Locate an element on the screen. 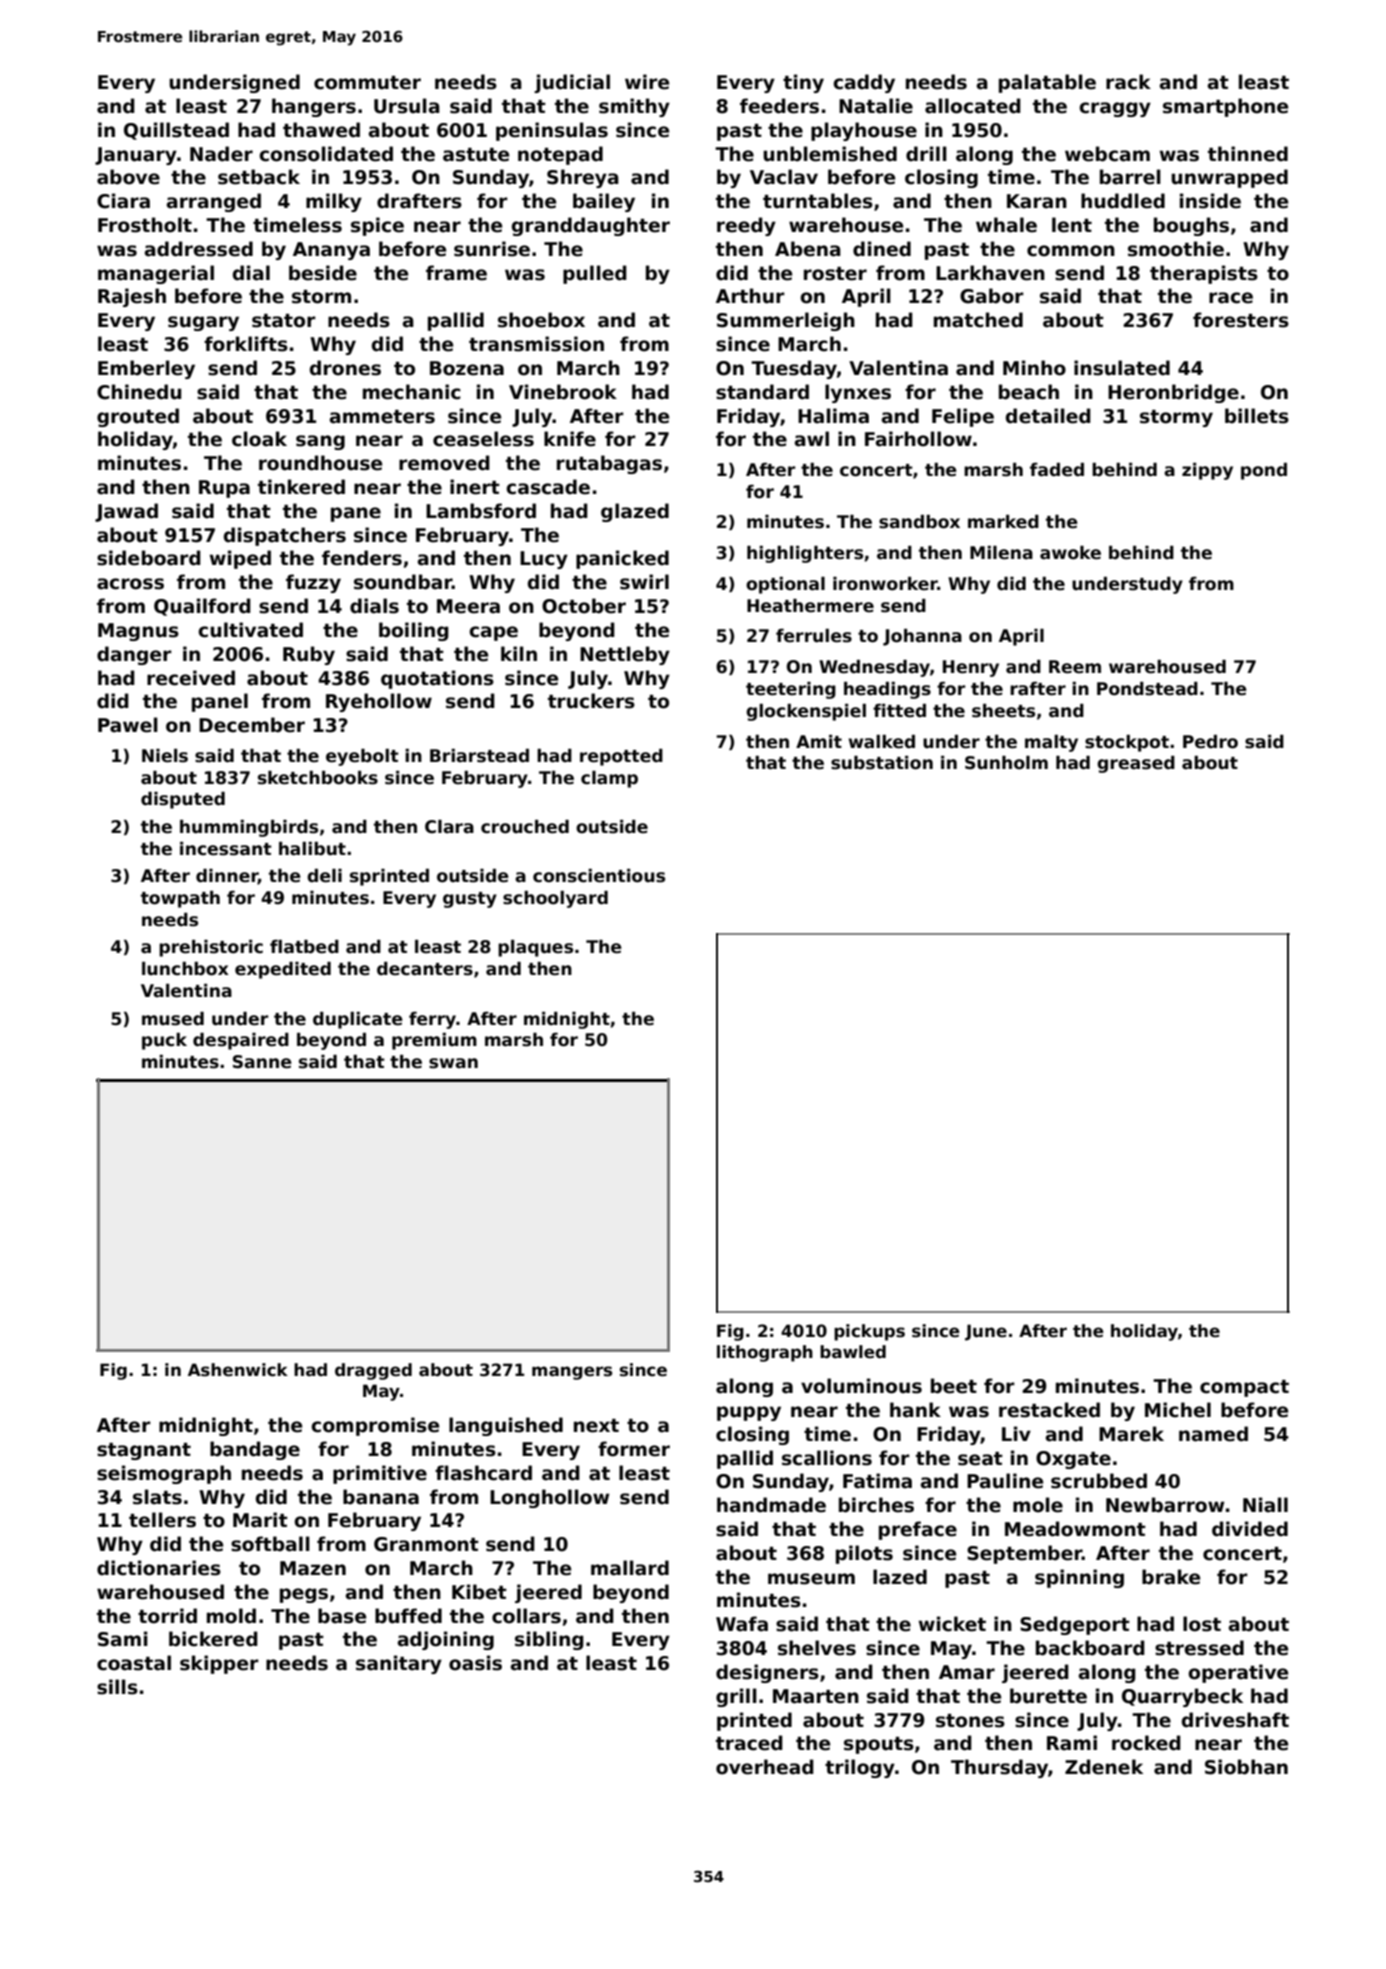 The height and width of the screenshot is (1969, 1386). trilogy is located at coordinates (860, 1768).
